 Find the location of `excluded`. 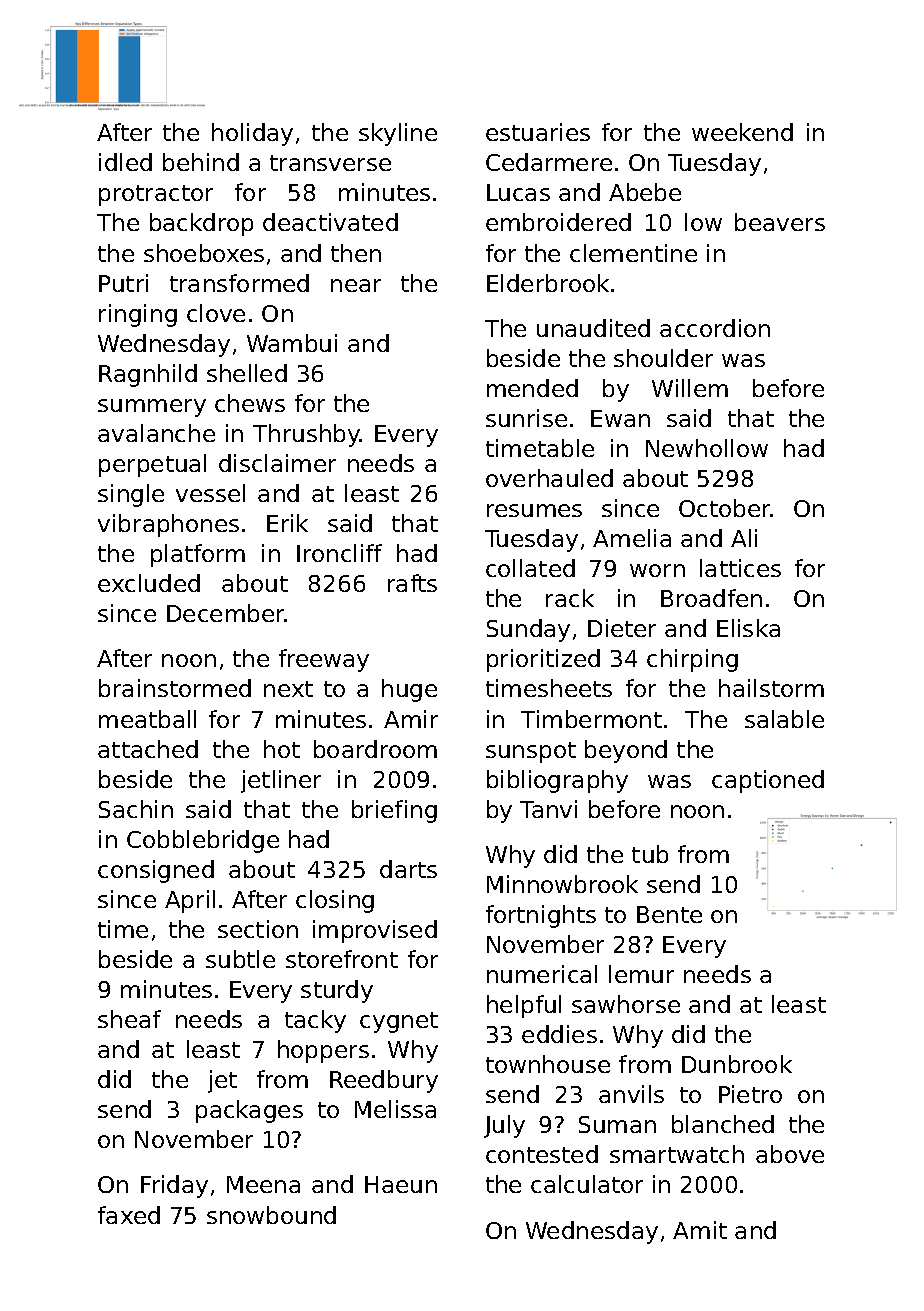

excluded is located at coordinates (149, 583).
